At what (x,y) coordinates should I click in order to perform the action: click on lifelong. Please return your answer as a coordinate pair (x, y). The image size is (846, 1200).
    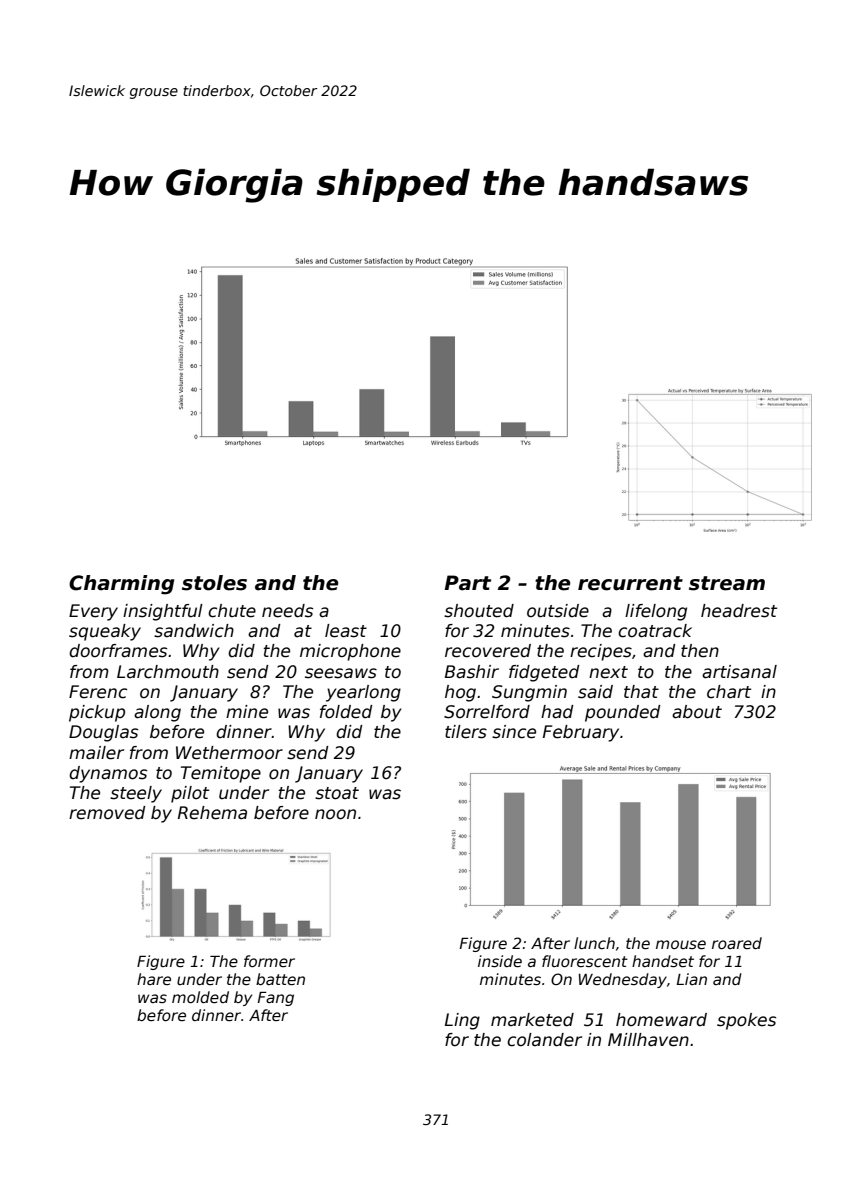
    Looking at the image, I should click on (656, 612).
